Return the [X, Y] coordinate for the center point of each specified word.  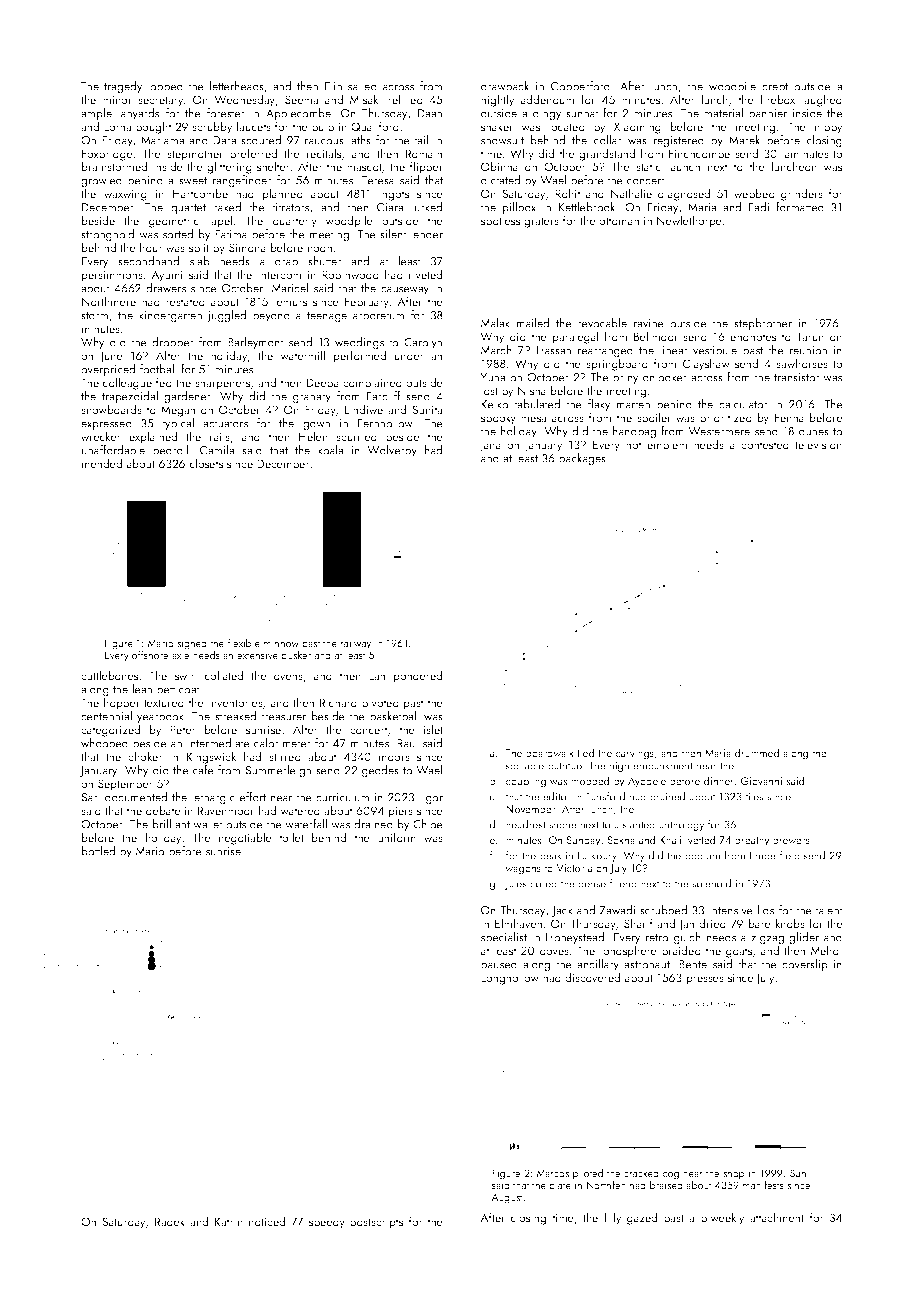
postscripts [376, 1223]
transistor [797, 377]
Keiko [494, 404]
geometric [174, 222]
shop [733, 1174]
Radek [170, 1221]
